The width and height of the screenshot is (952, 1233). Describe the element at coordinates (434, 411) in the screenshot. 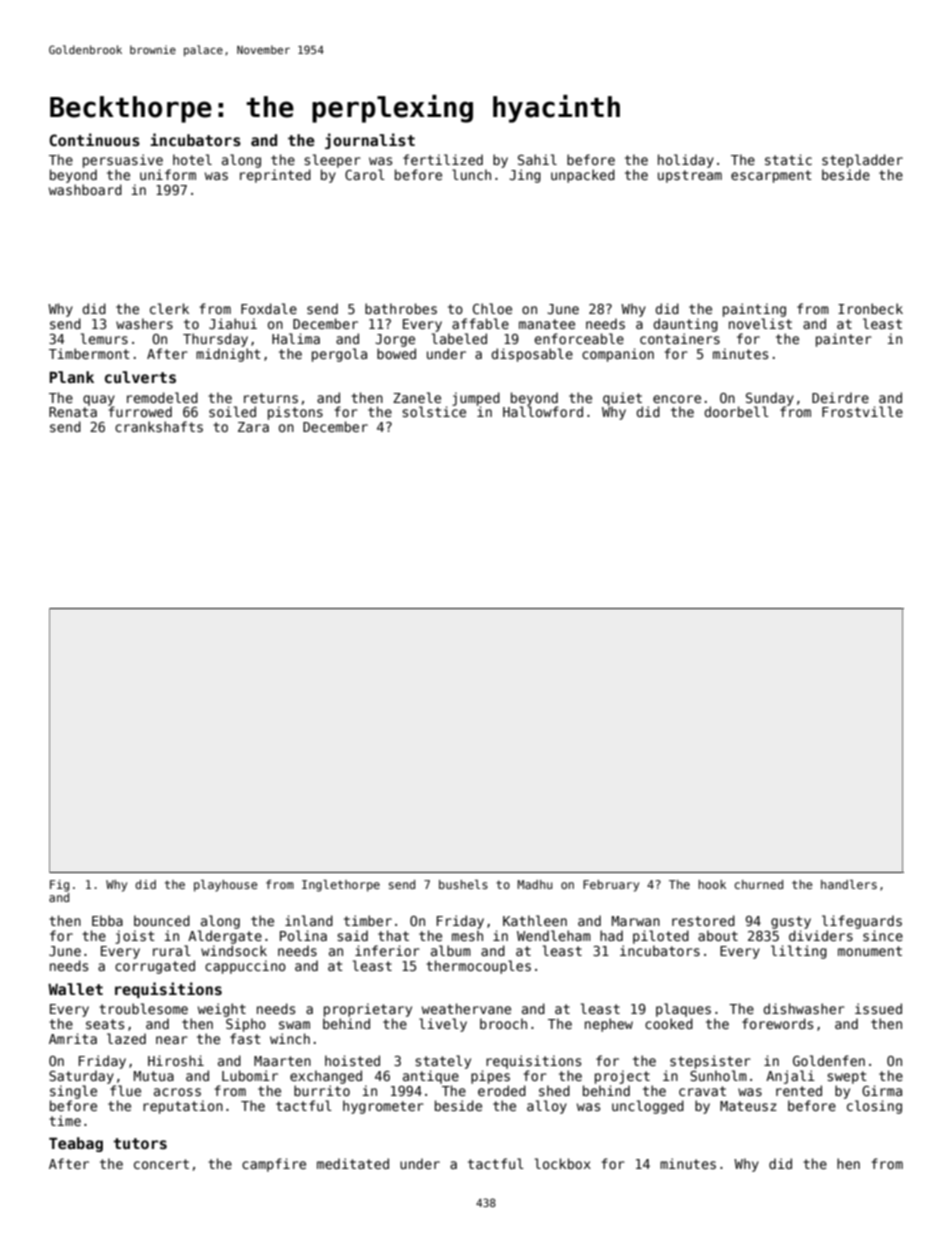

I see `solstice` at that location.
